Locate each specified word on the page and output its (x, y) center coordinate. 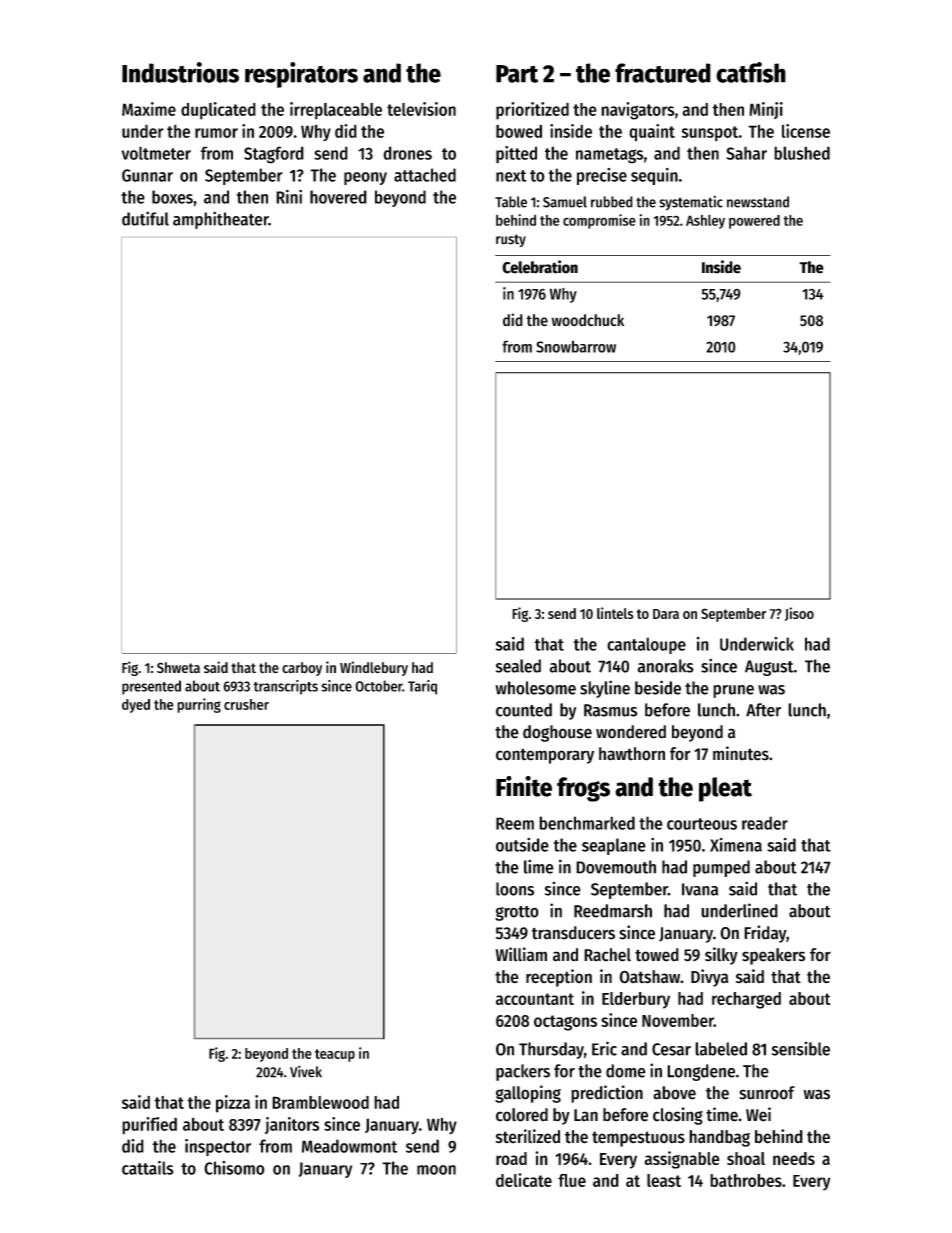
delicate (524, 1180)
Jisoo (799, 614)
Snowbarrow (576, 346)
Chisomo (234, 1168)
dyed (136, 706)
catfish (751, 72)
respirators (301, 75)
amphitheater (221, 220)
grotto (517, 913)
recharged (746, 1000)
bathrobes (746, 1180)
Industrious (180, 72)
